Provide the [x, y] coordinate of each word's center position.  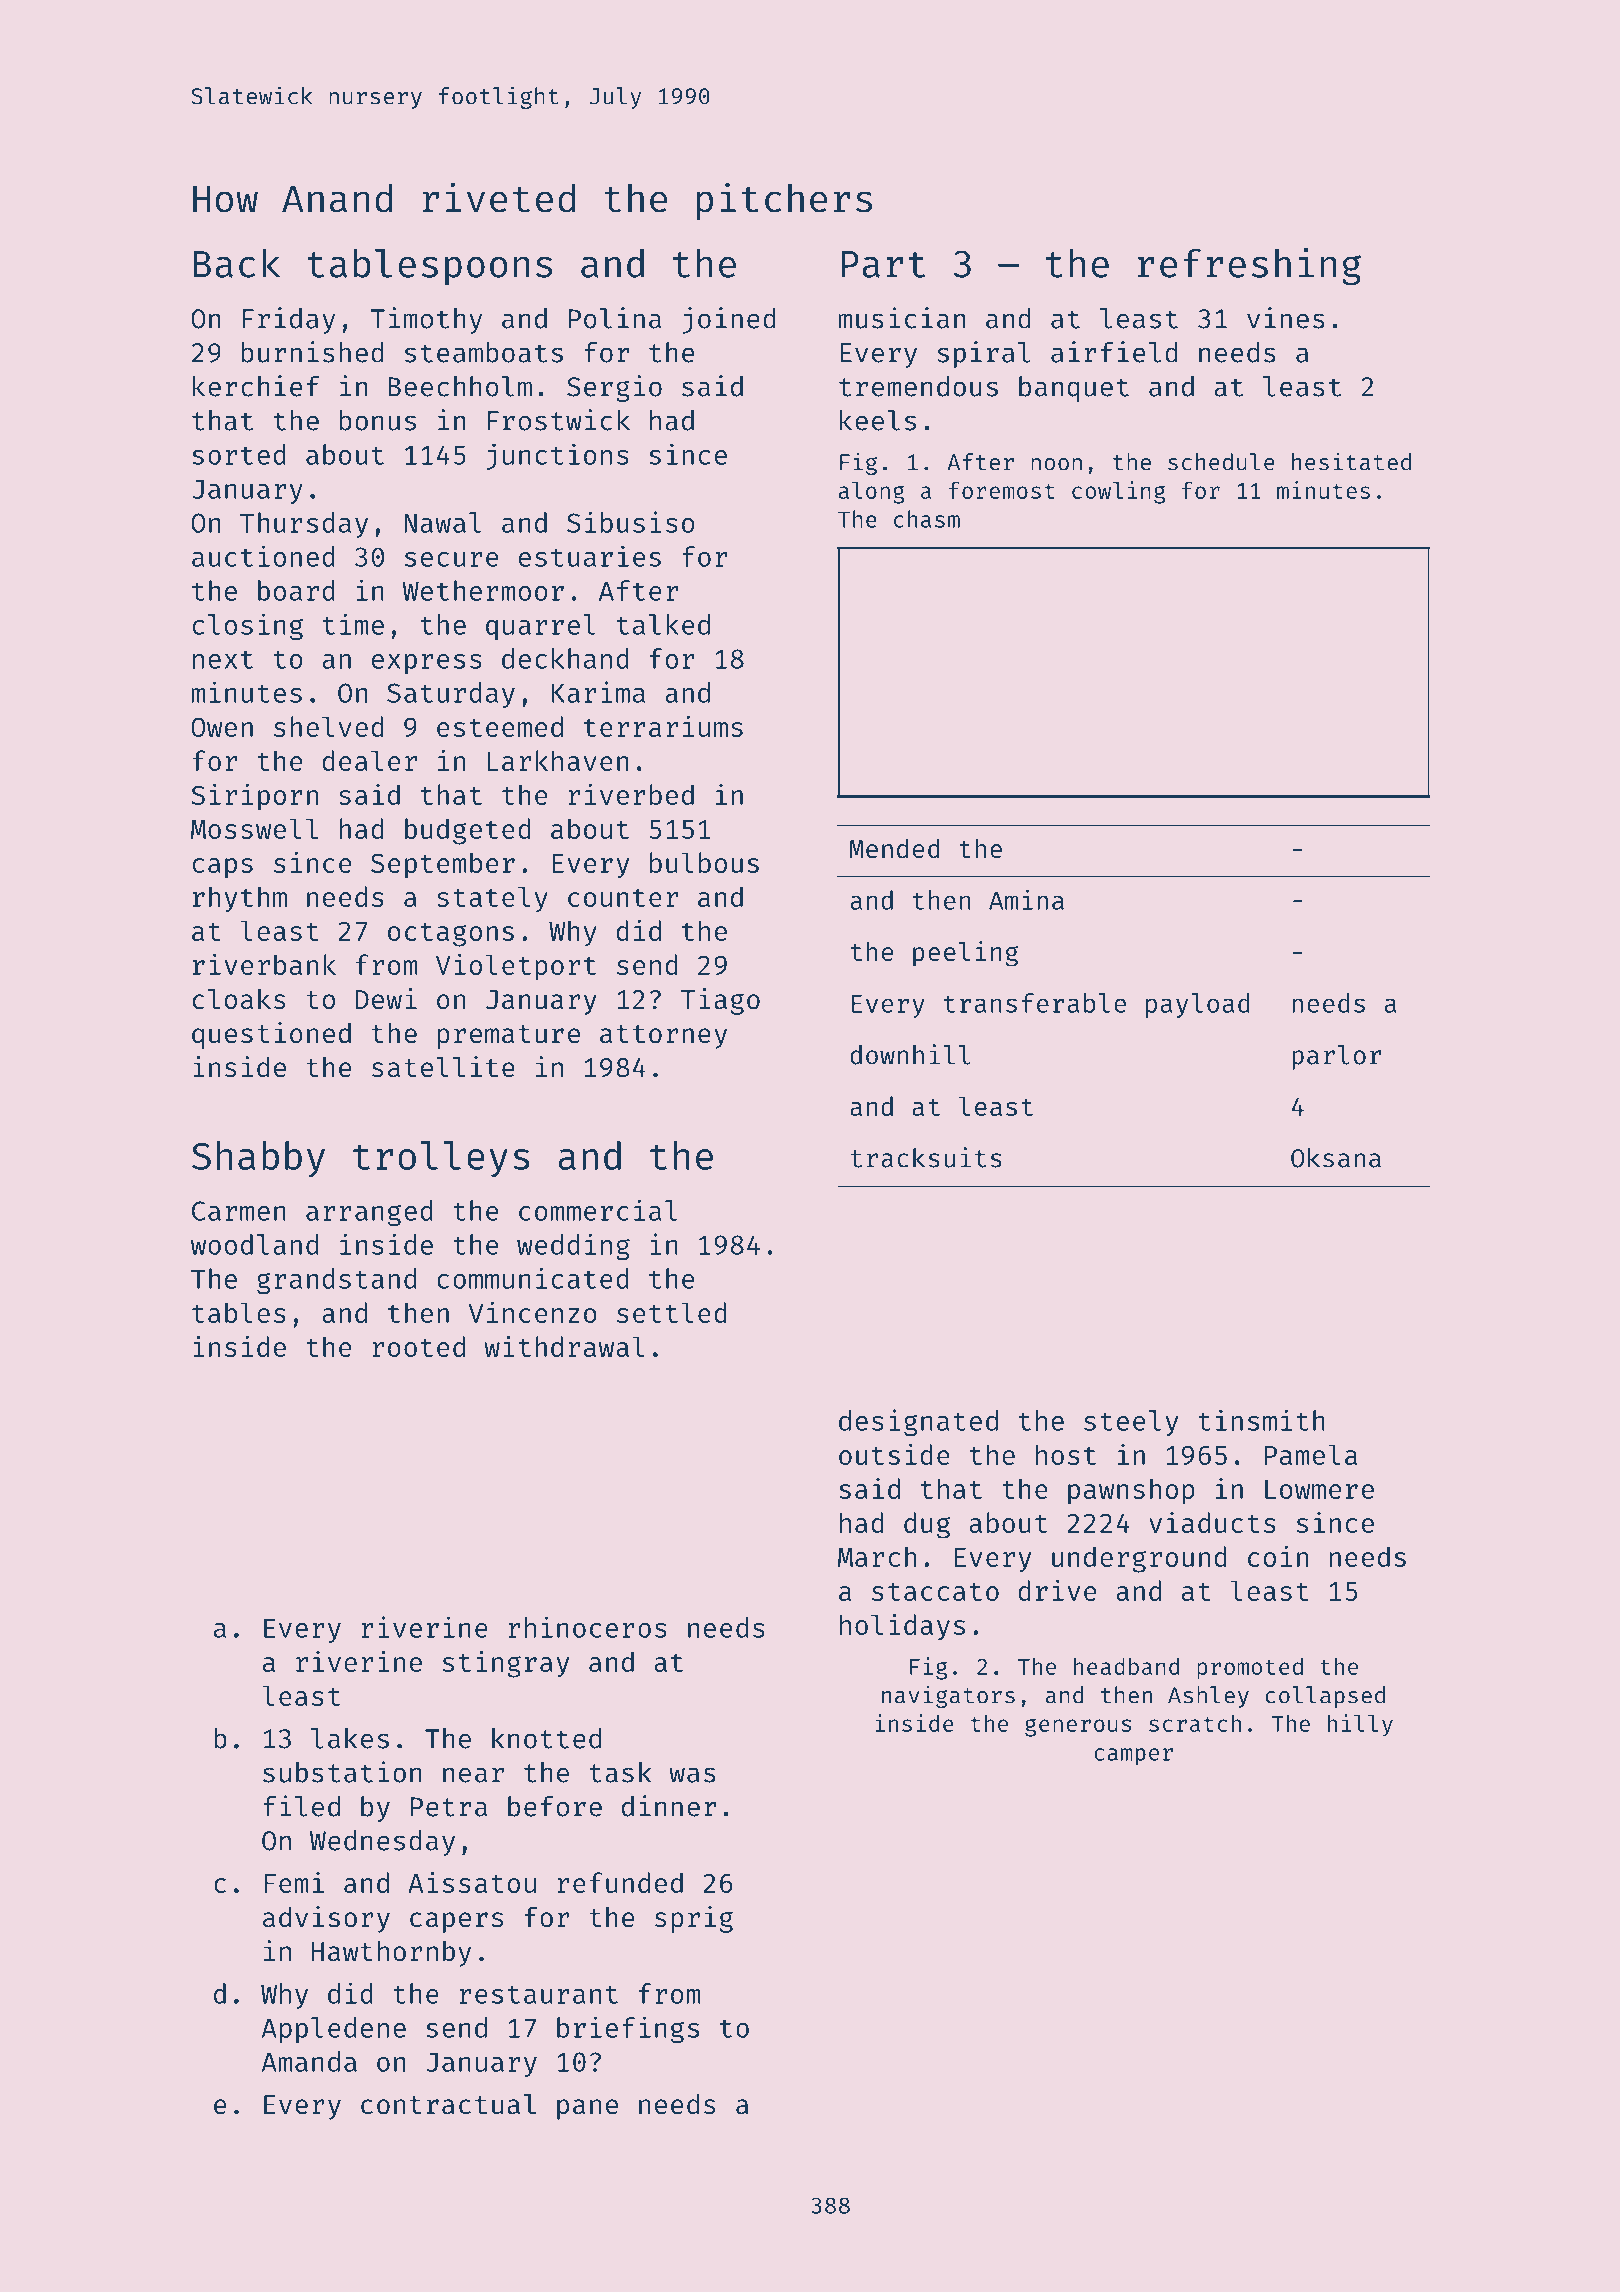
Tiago [720, 1001]
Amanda [309, 2061]
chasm [927, 519]
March [877, 1556]
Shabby [258, 1159]
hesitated [1351, 461]
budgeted [468, 831]
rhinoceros [587, 1627]
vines [1286, 318]
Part [883, 264]
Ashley [1208, 1697]
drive [1057, 1590]
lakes [350, 1738]
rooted [418, 1346]
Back [237, 263]
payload [1198, 1005]
